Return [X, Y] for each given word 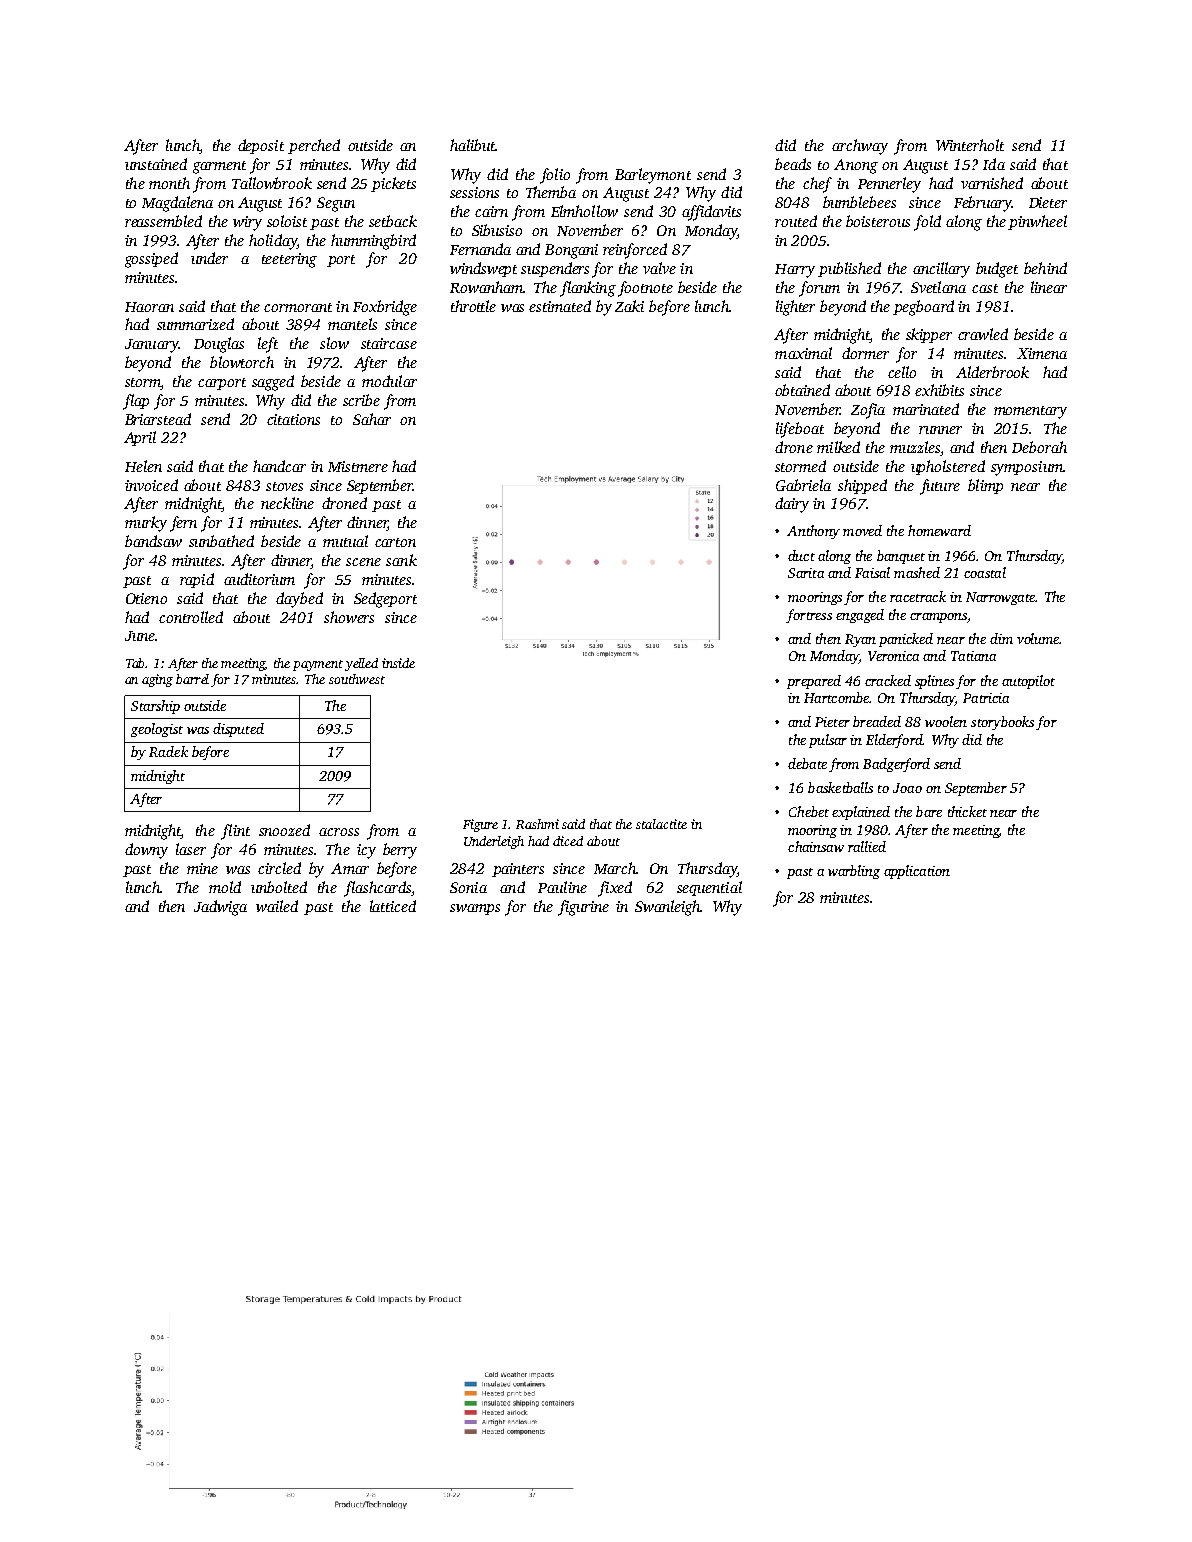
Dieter [1048, 202]
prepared [814, 682]
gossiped [151, 260]
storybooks [1002, 723]
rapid [197, 580]
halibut [473, 145]
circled [279, 868]
